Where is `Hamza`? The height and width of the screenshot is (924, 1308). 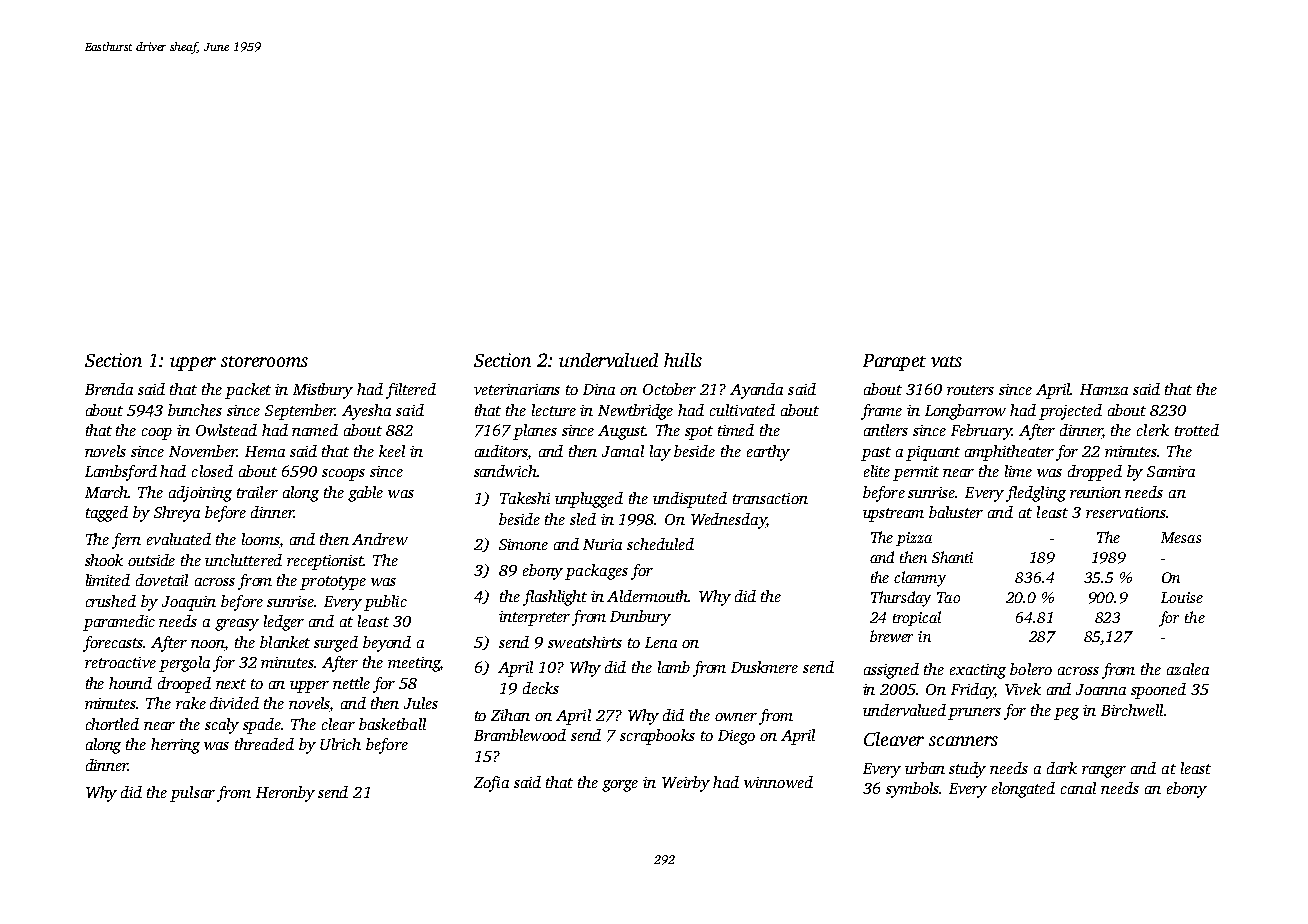 Hamza is located at coordinates (1104, 389).
